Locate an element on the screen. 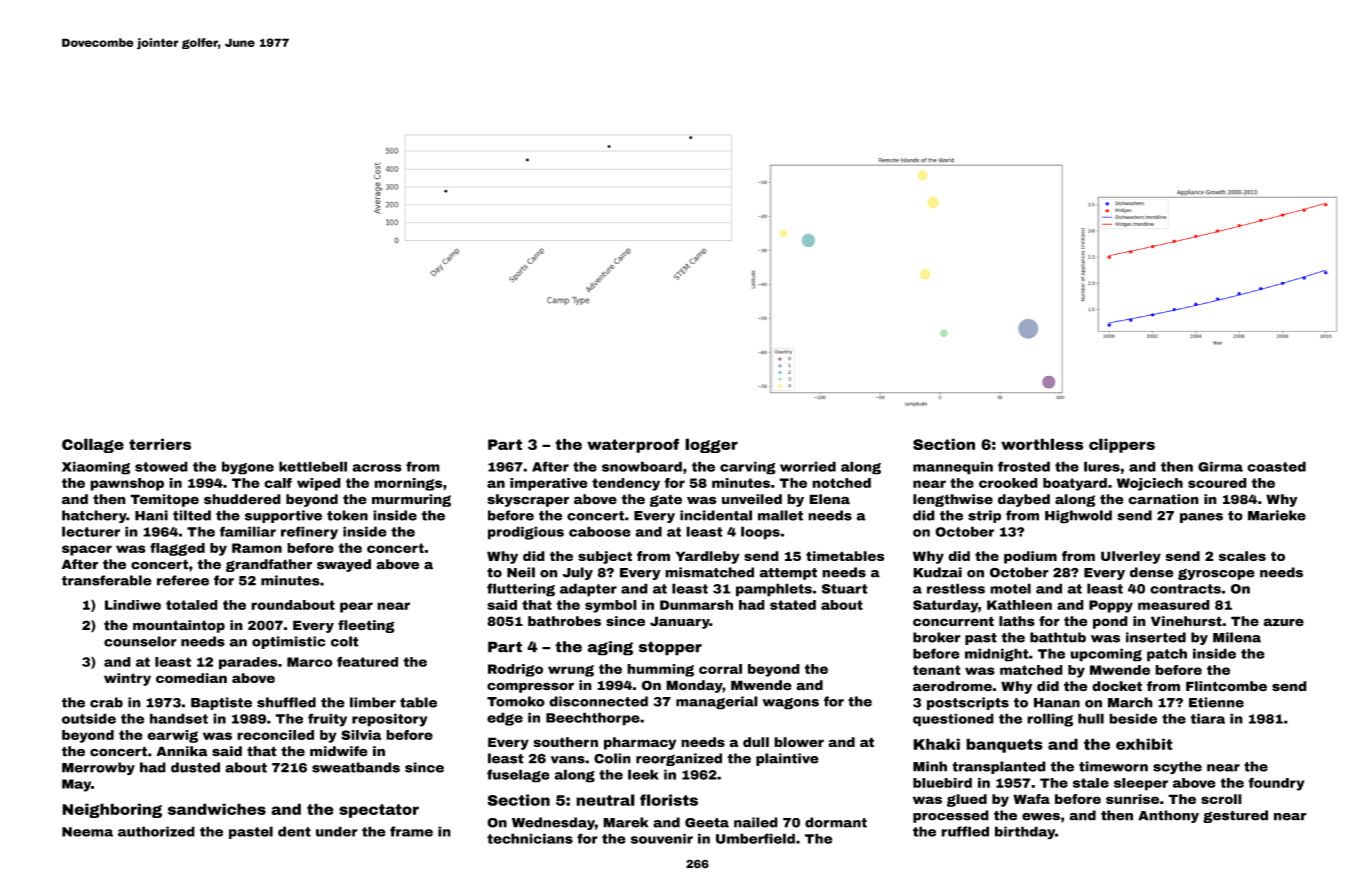 This screenshot has height=887, width=1372. symbol is located at coordinates (611, 606).
